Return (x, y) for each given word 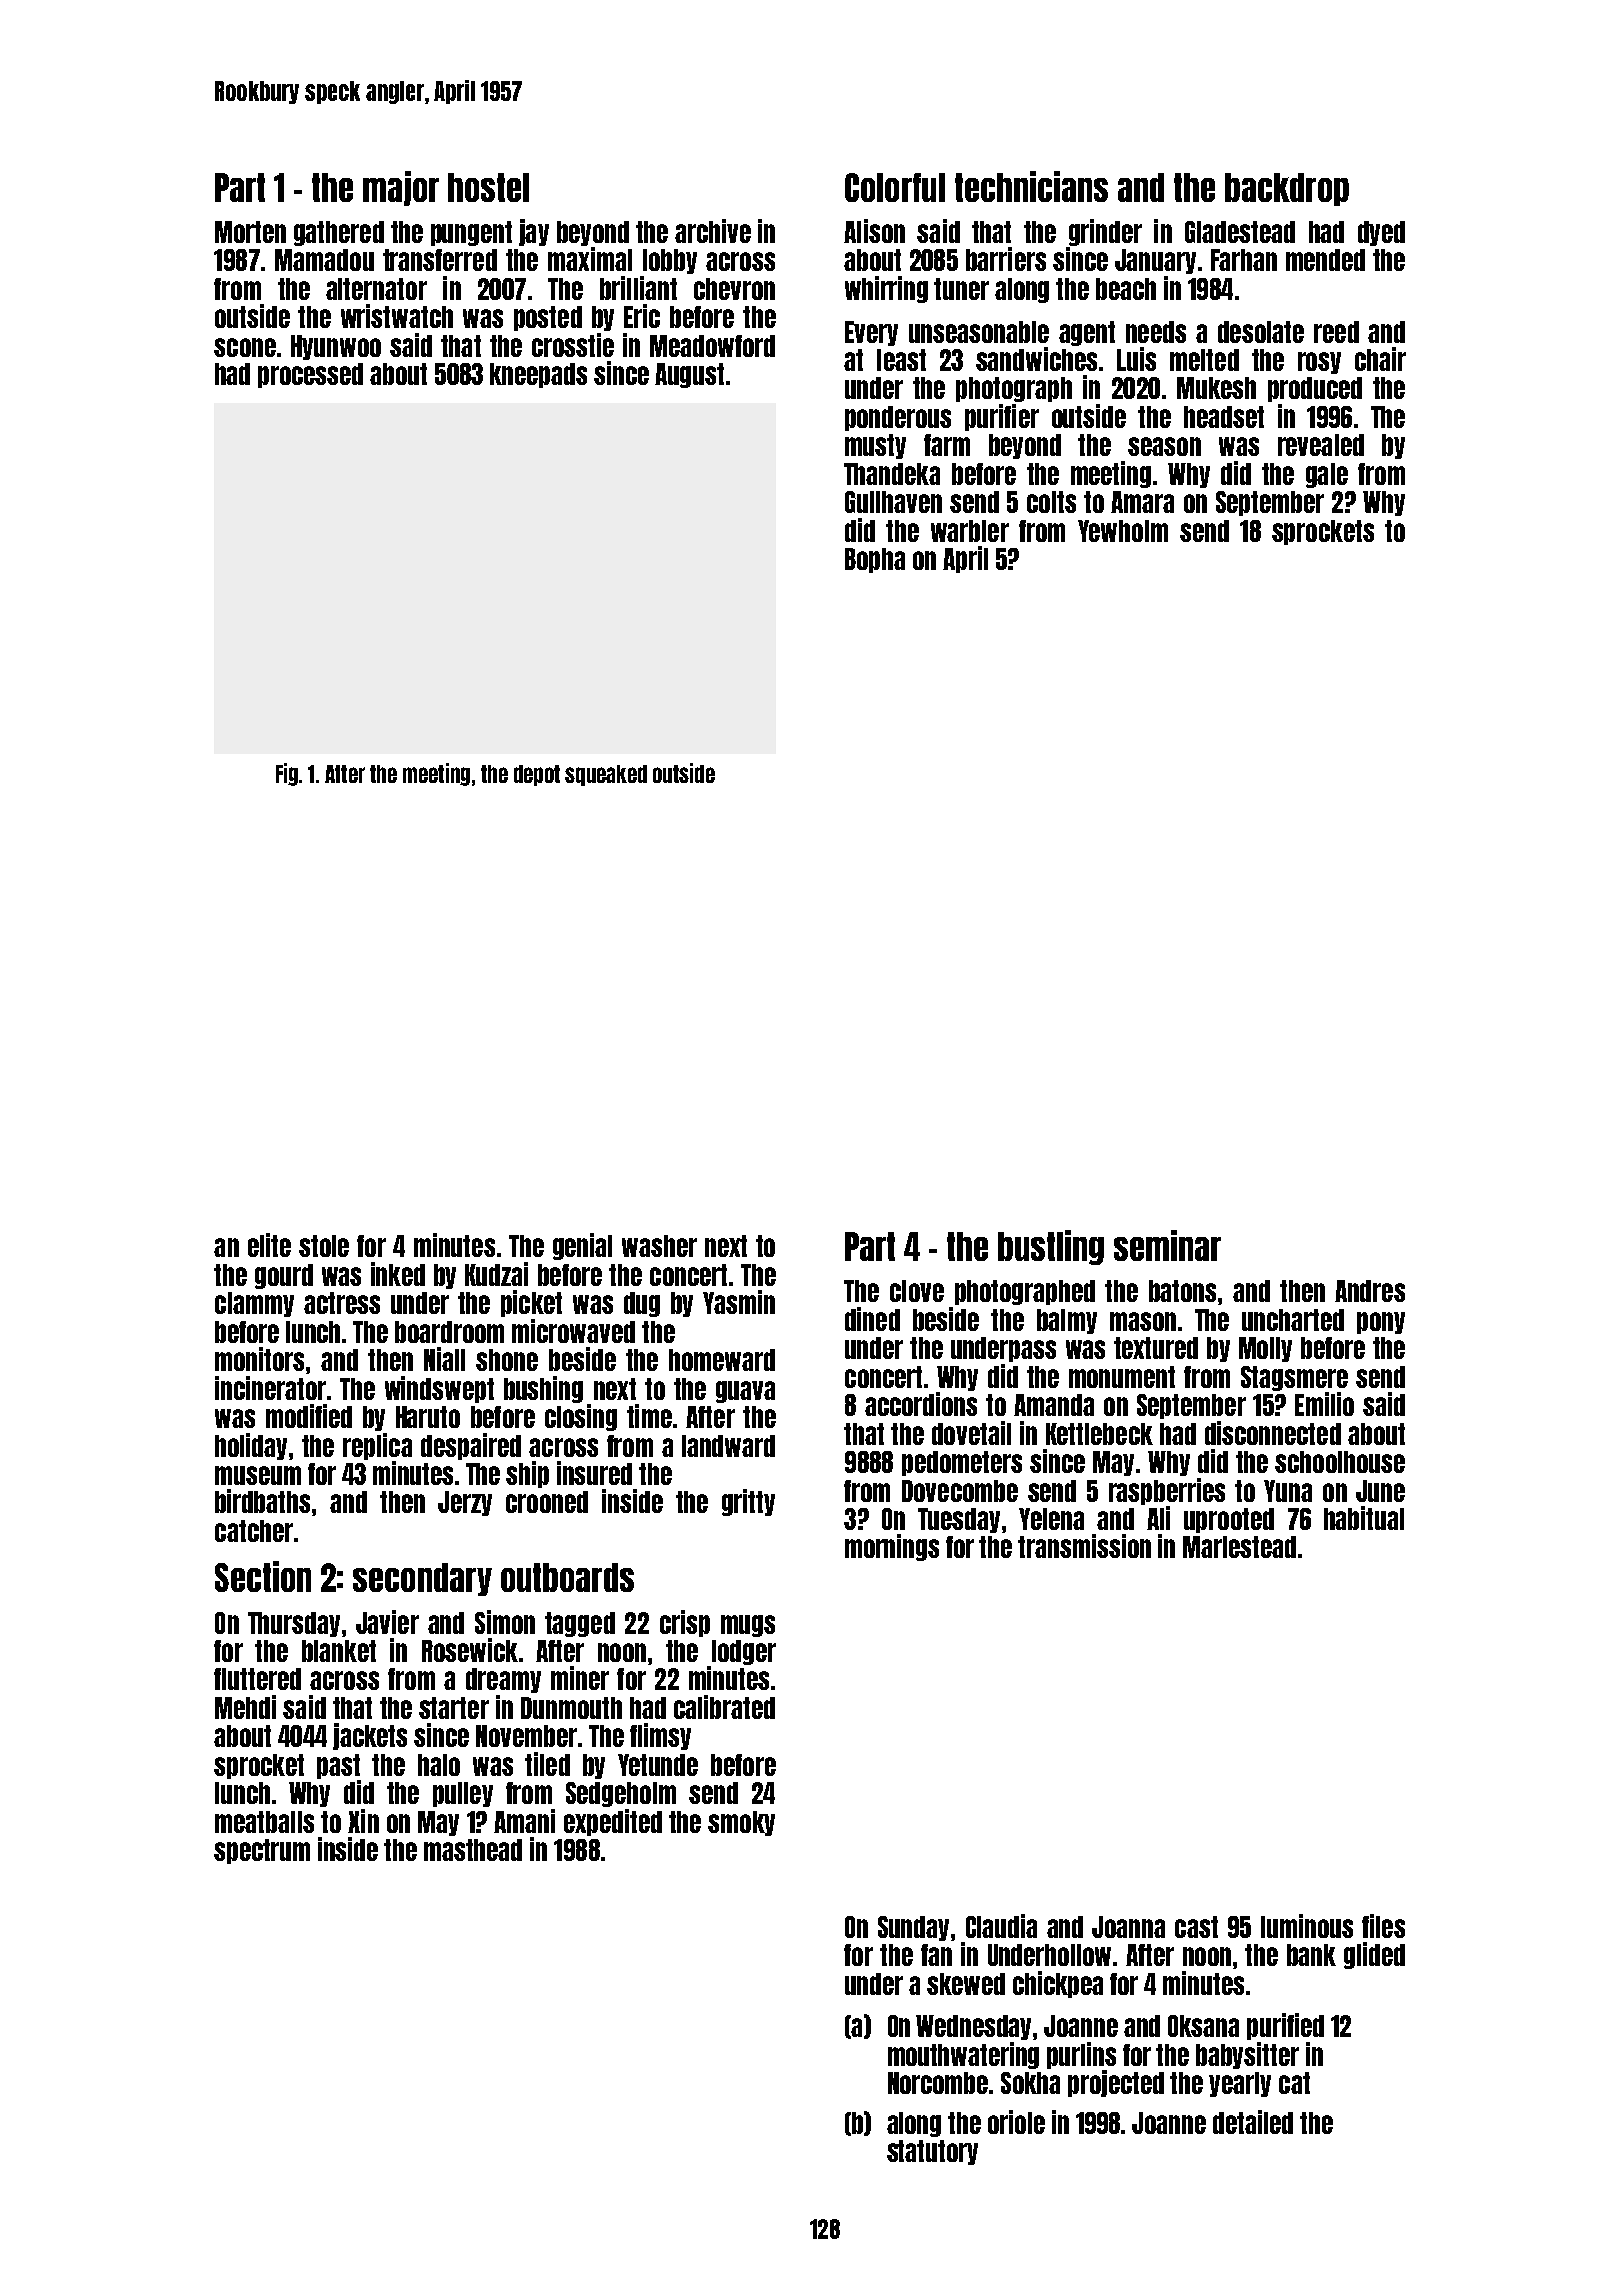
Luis (1136, 359)
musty (875, 446)
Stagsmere (1294, 1378)
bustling (1051, 1247)
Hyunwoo (336, 347)
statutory (932, 2152)
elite (269, 1245)
